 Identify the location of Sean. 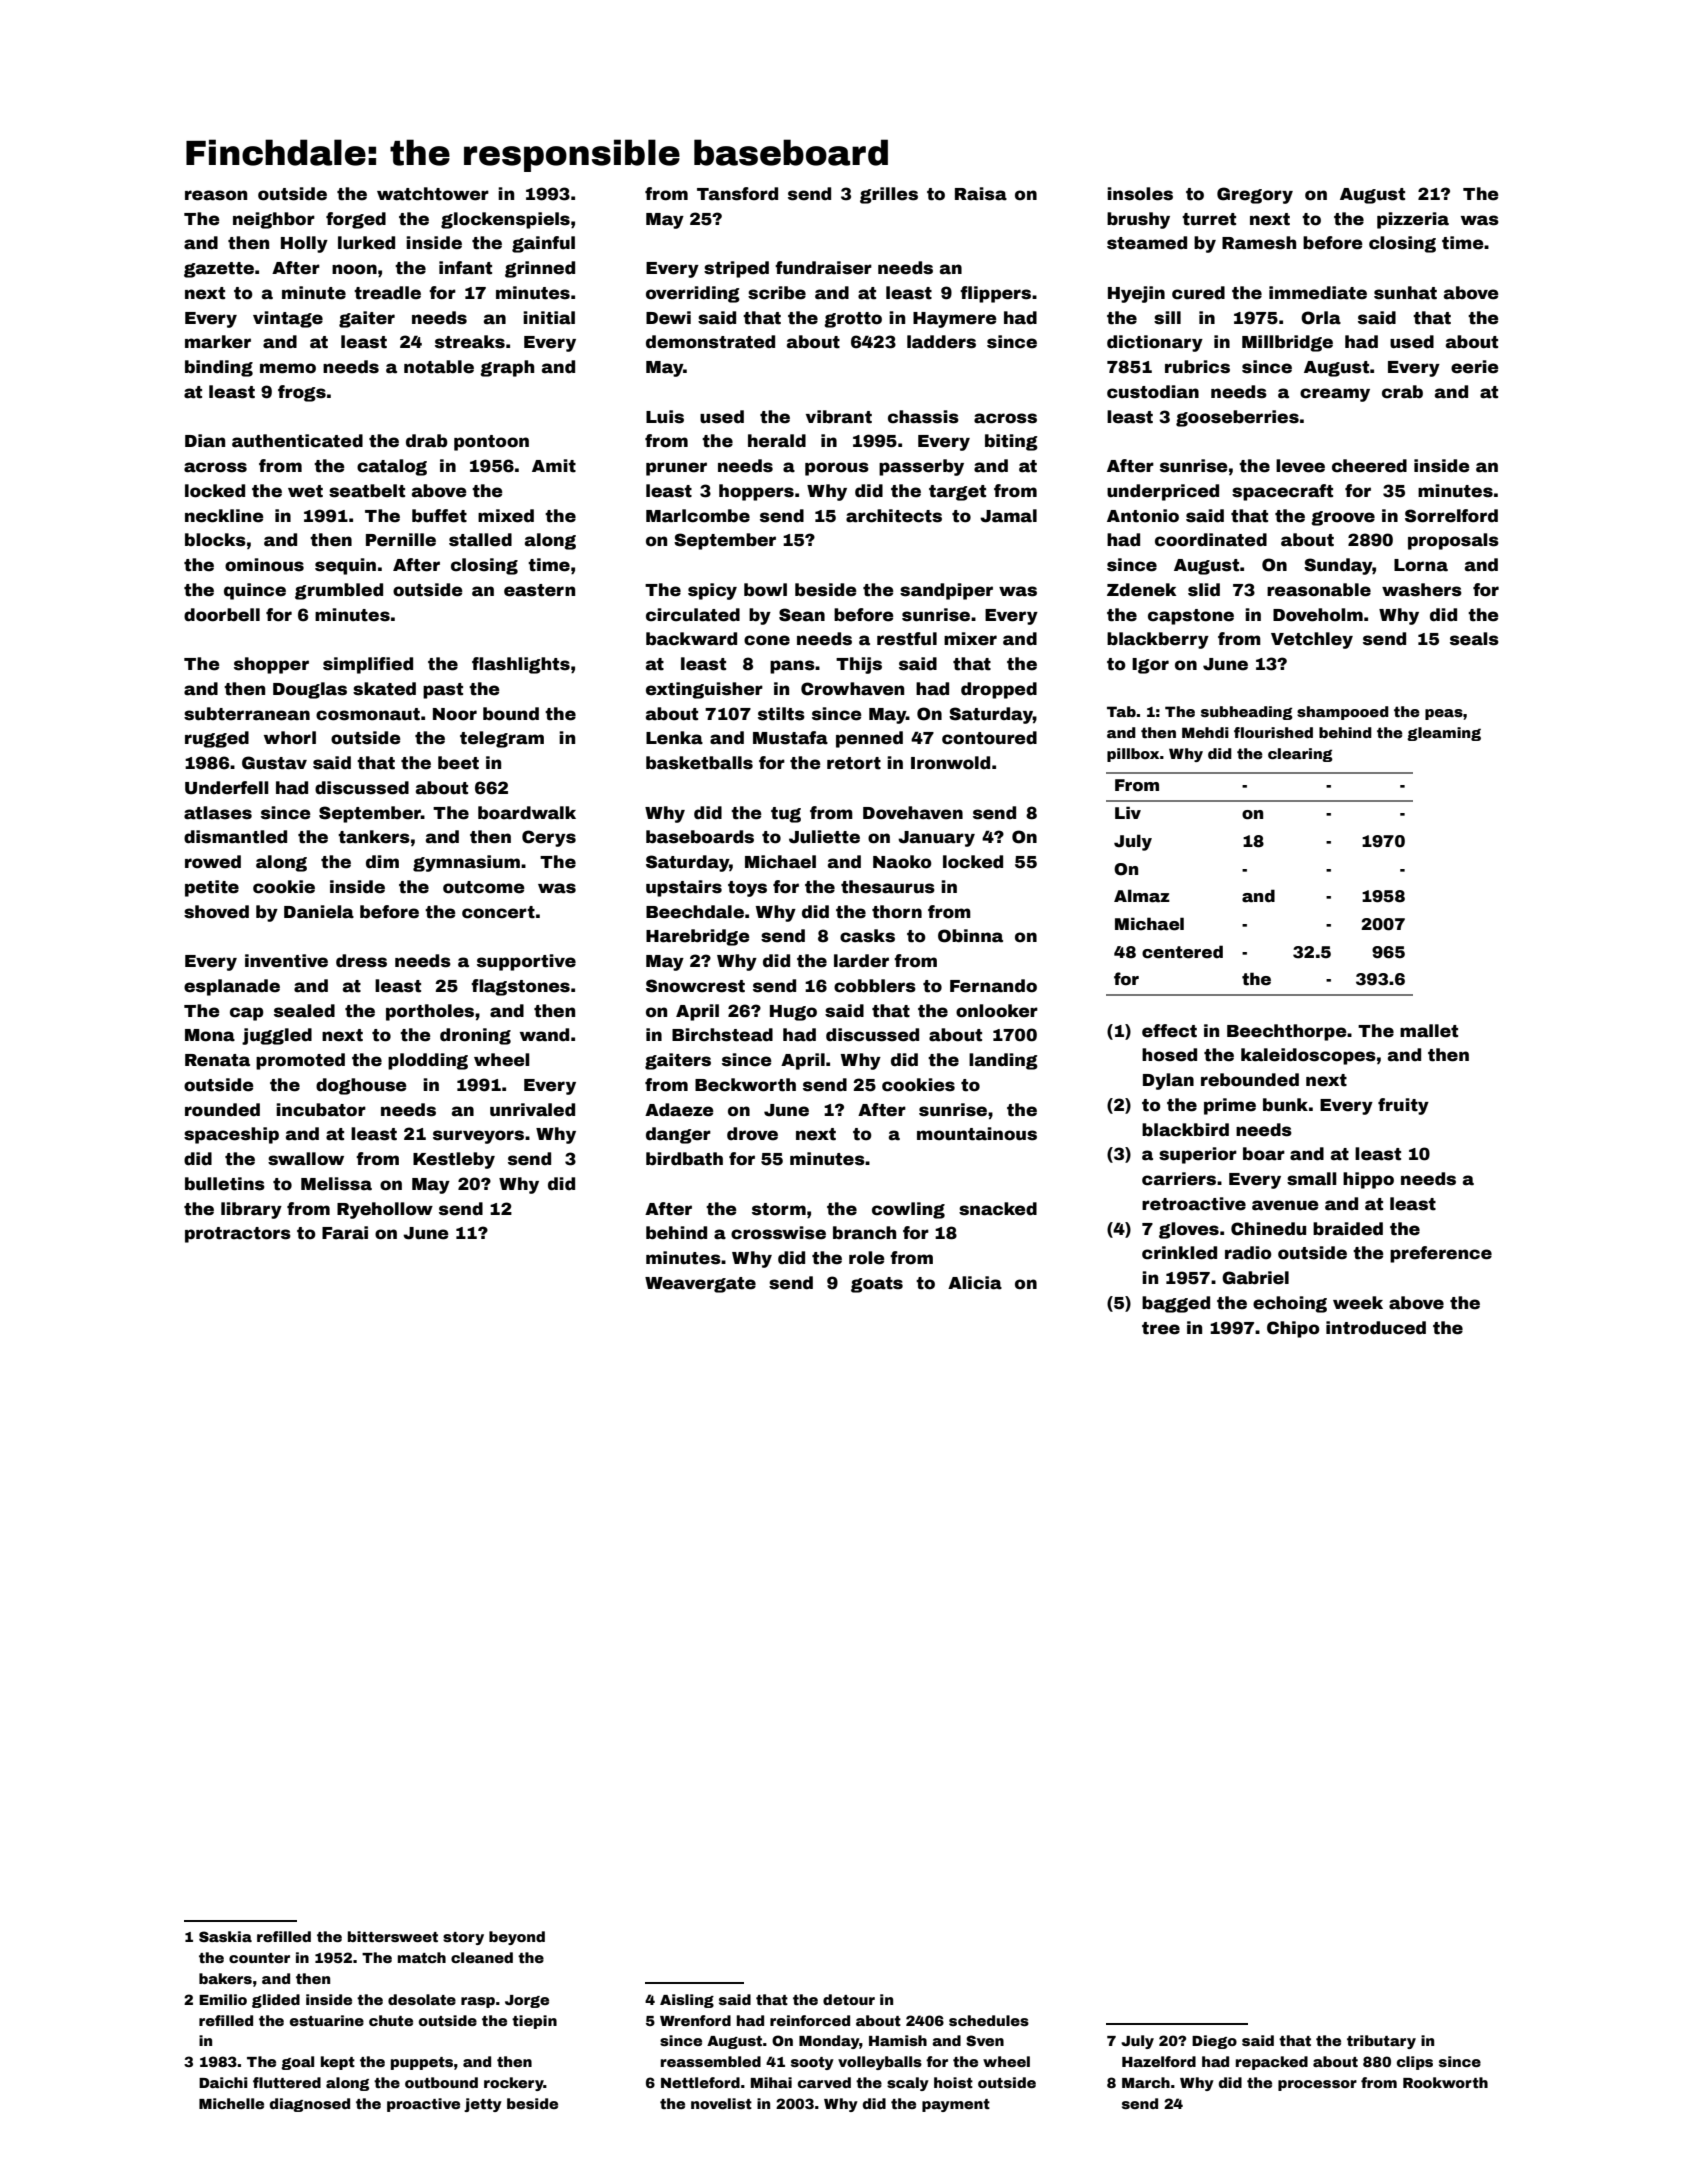
(802, 615).
